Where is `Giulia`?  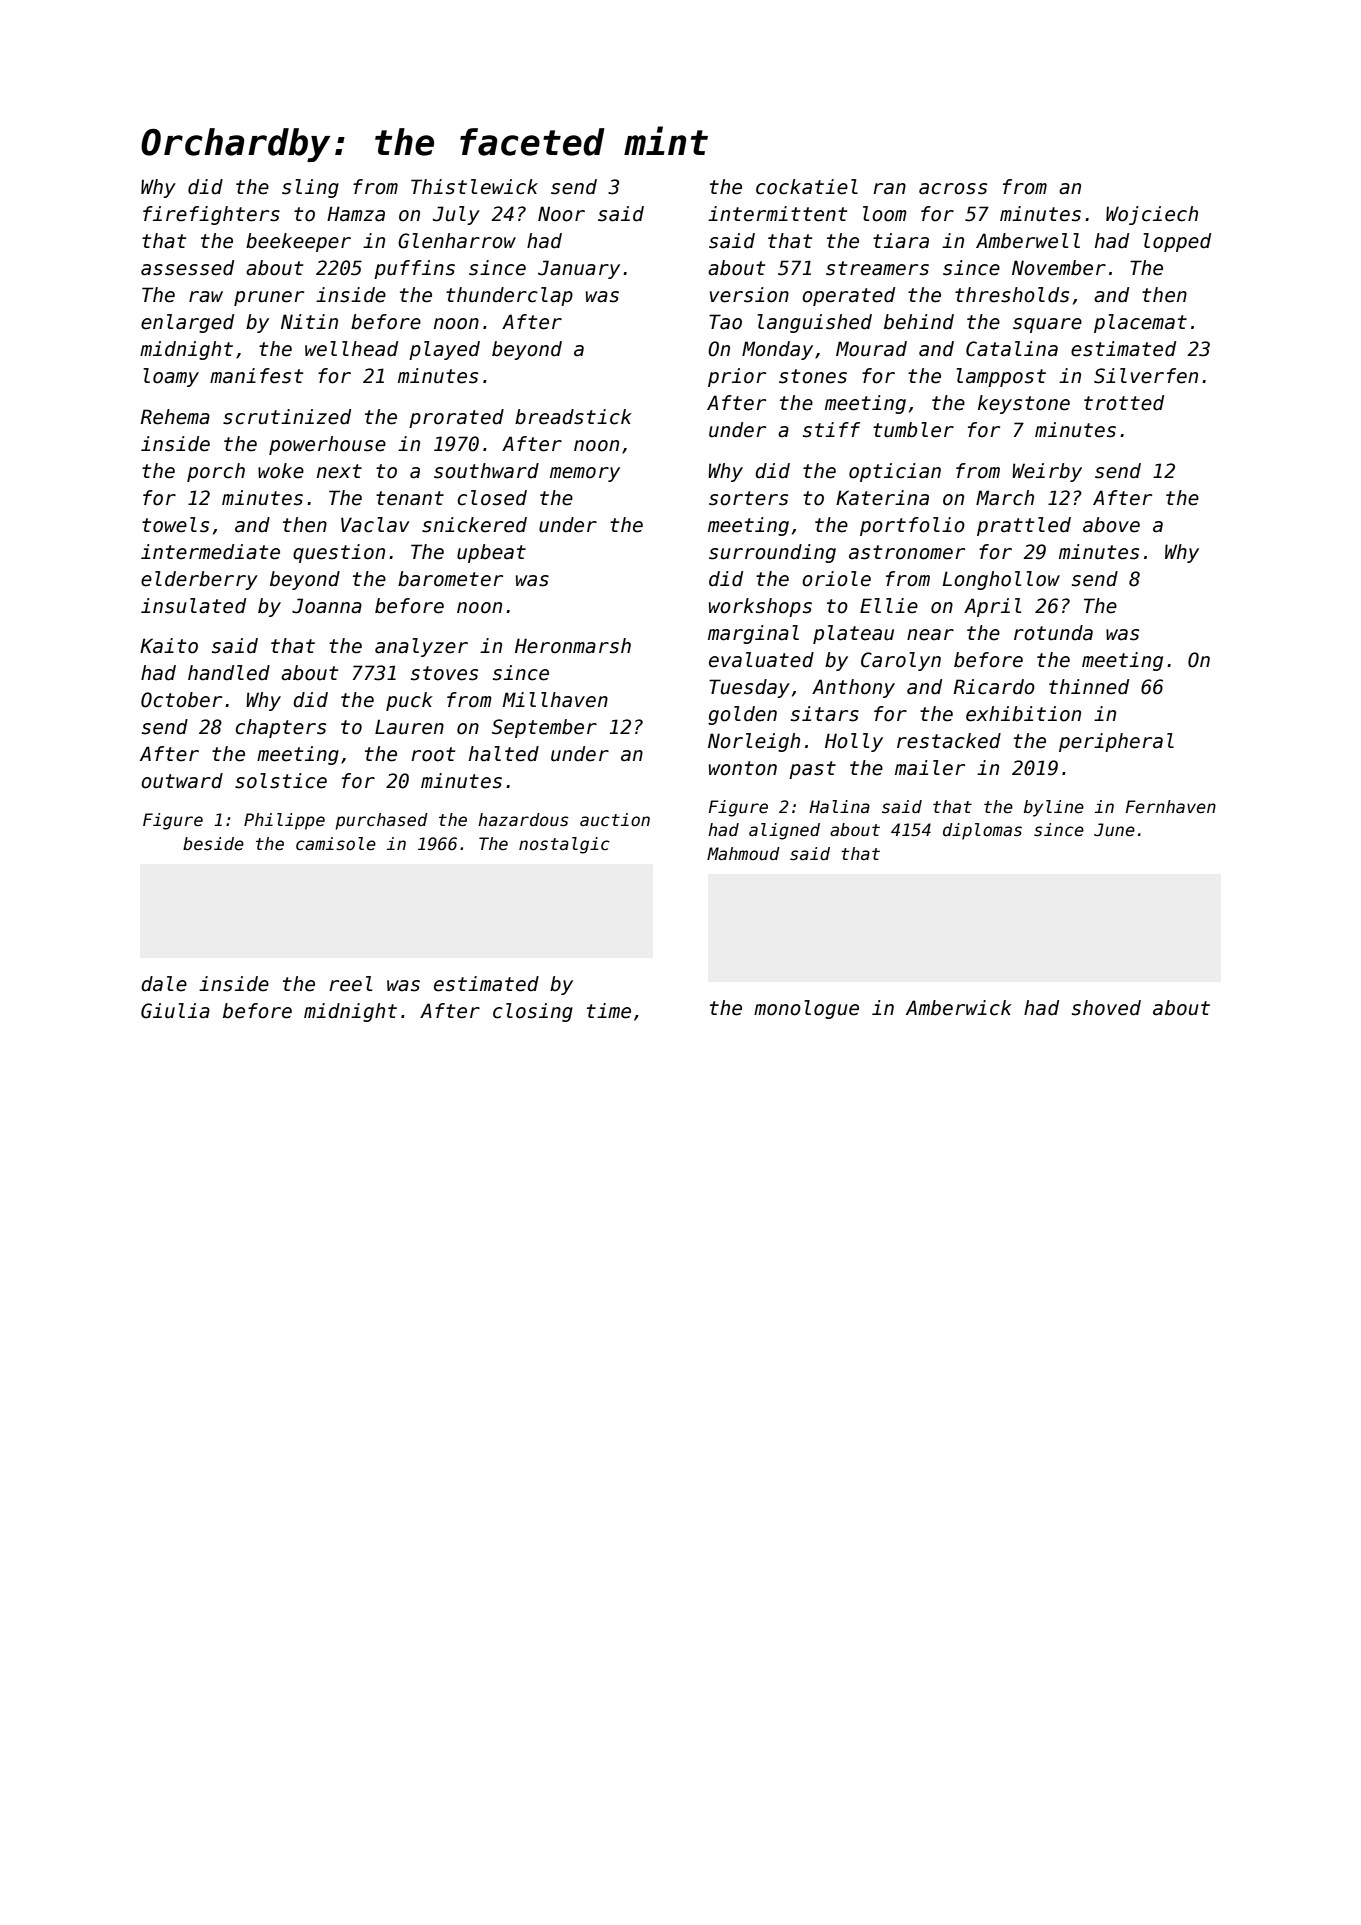
Giulia is located at coordinates (175, 1011).
